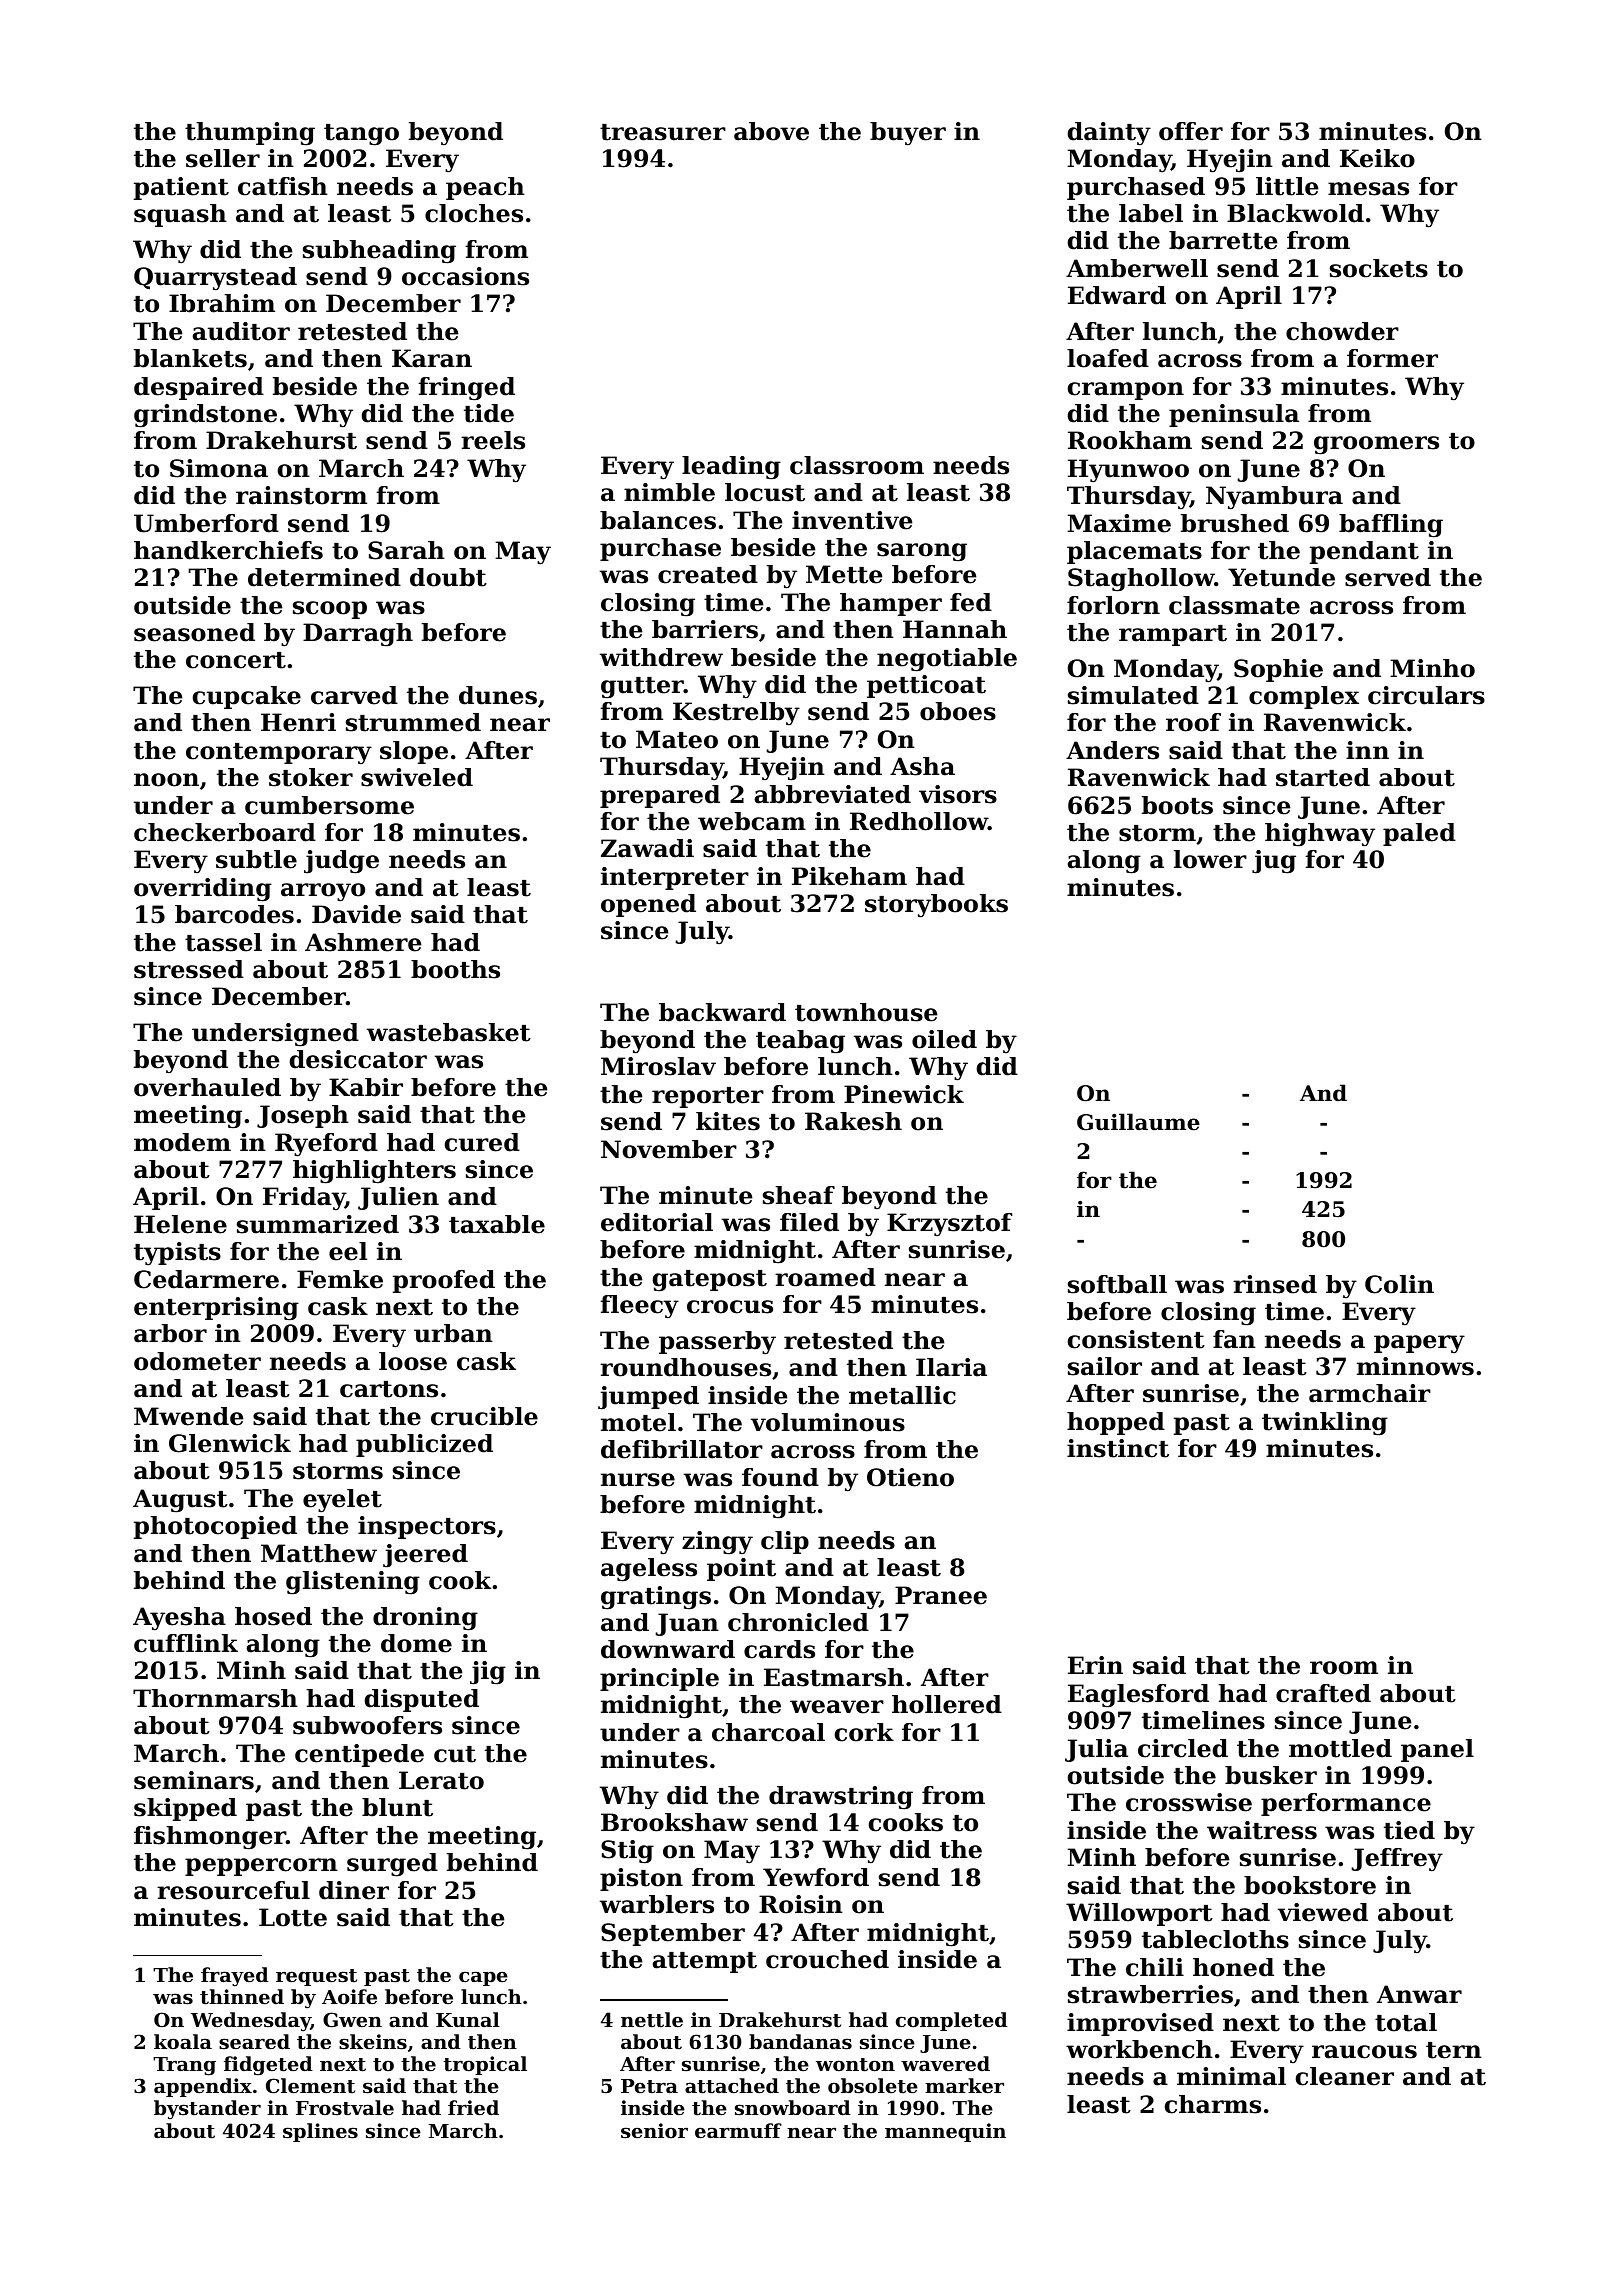 The height and width of the page is (2292, 1620). What do you see at coordinates (648, 905) in the page?
I see `opened` at bounding box center [648, 905].
